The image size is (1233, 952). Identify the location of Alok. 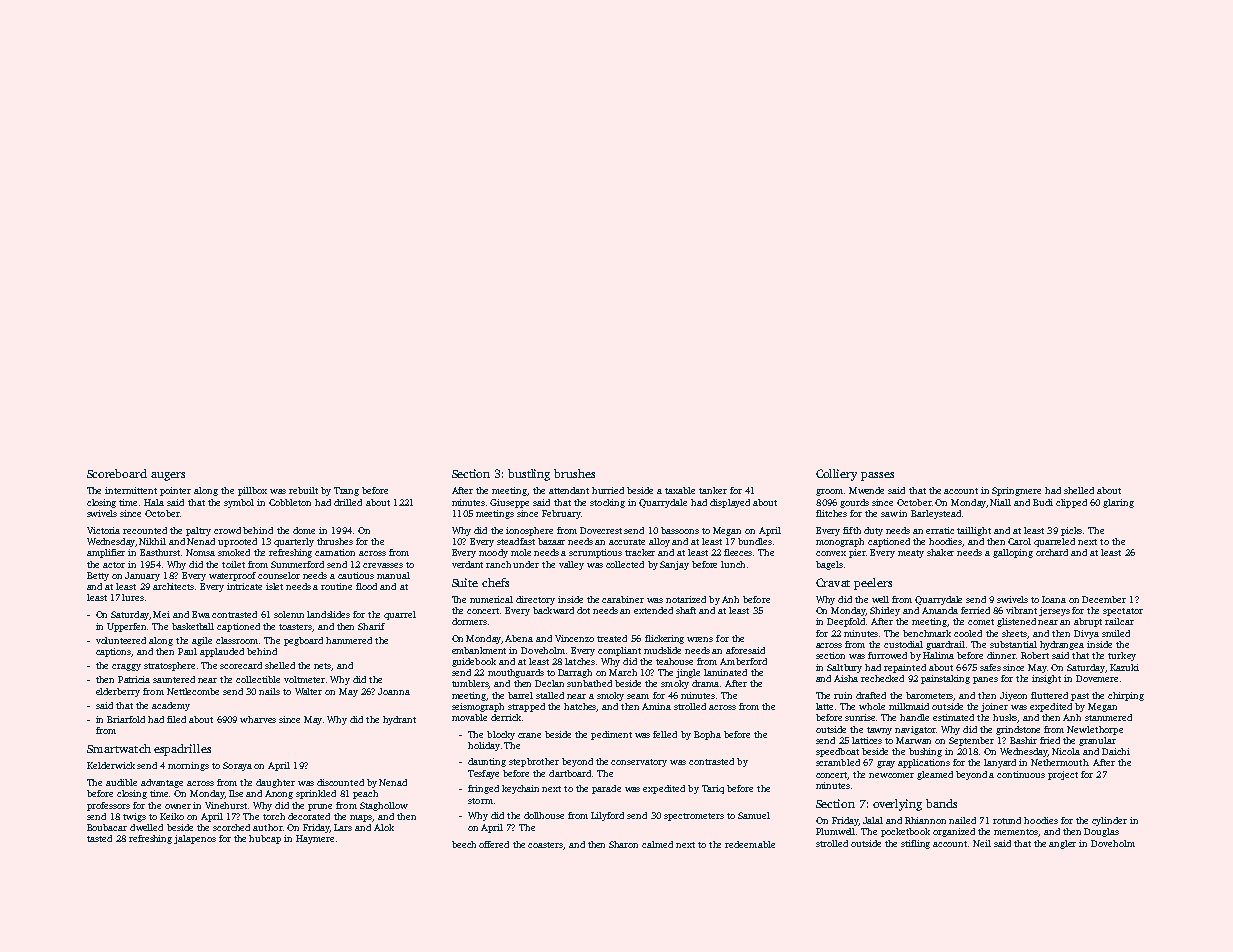
(384, 827).
